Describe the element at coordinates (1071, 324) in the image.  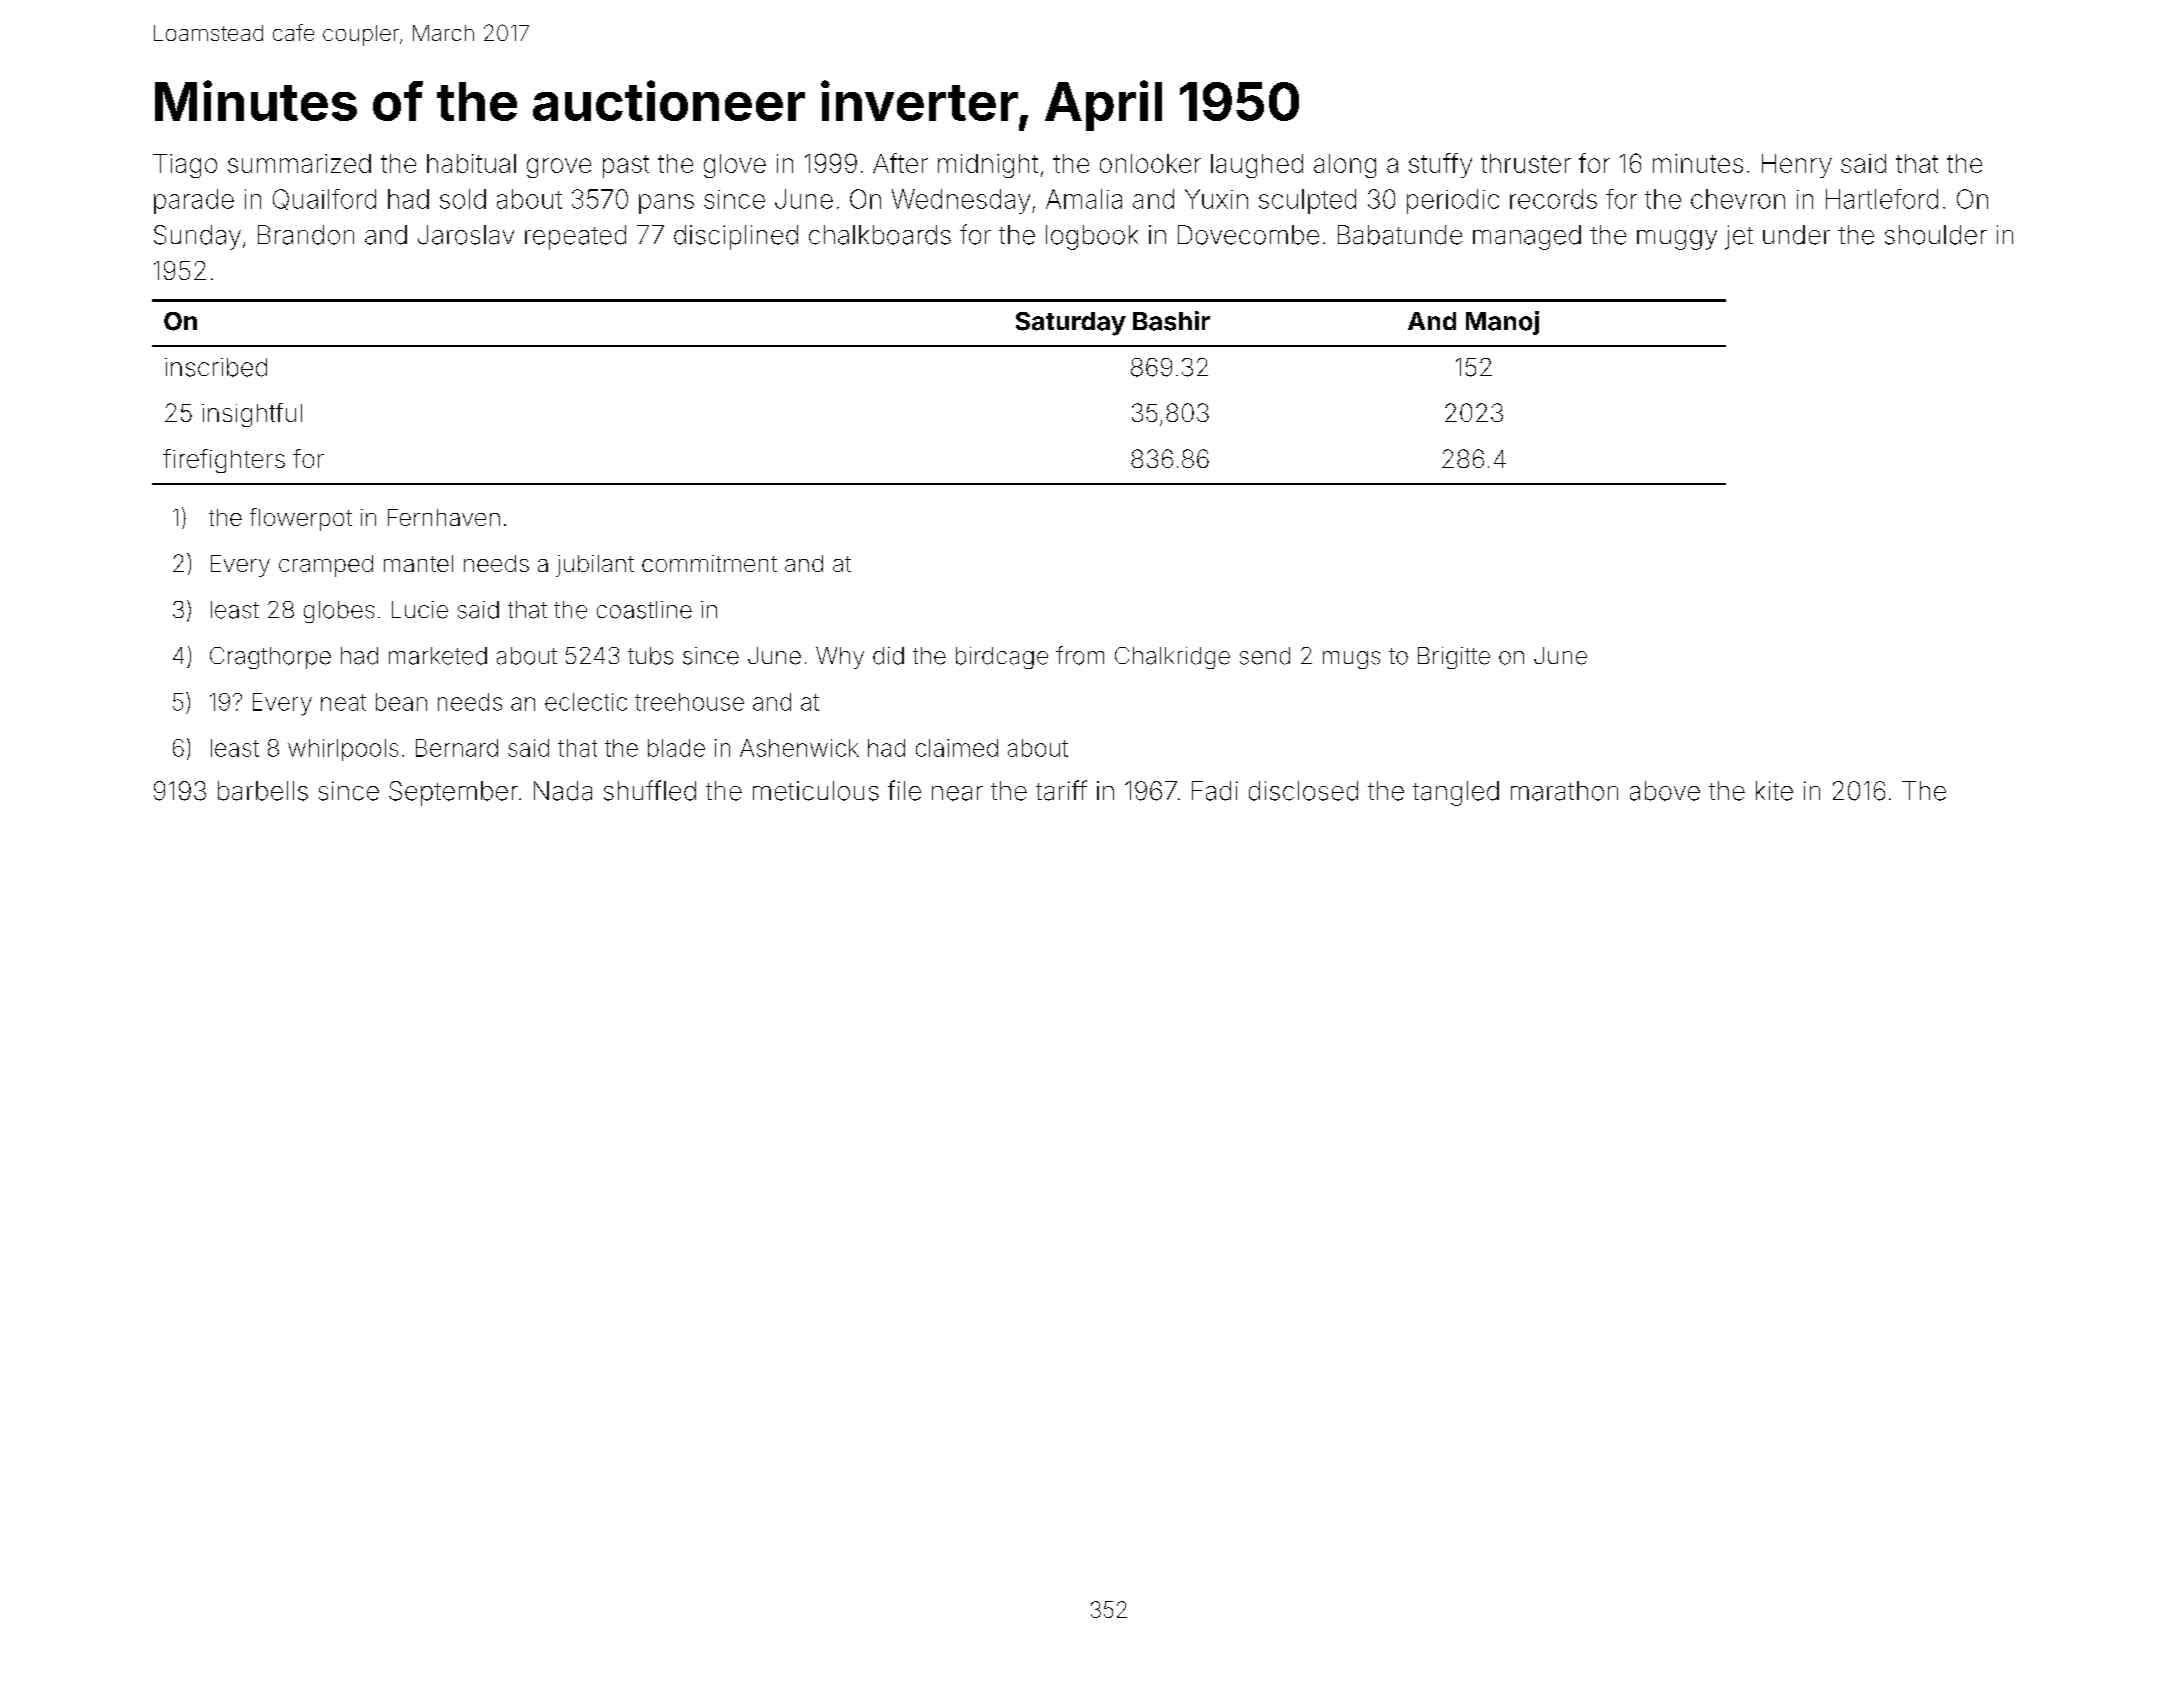
I see `Saturday` at that location.
